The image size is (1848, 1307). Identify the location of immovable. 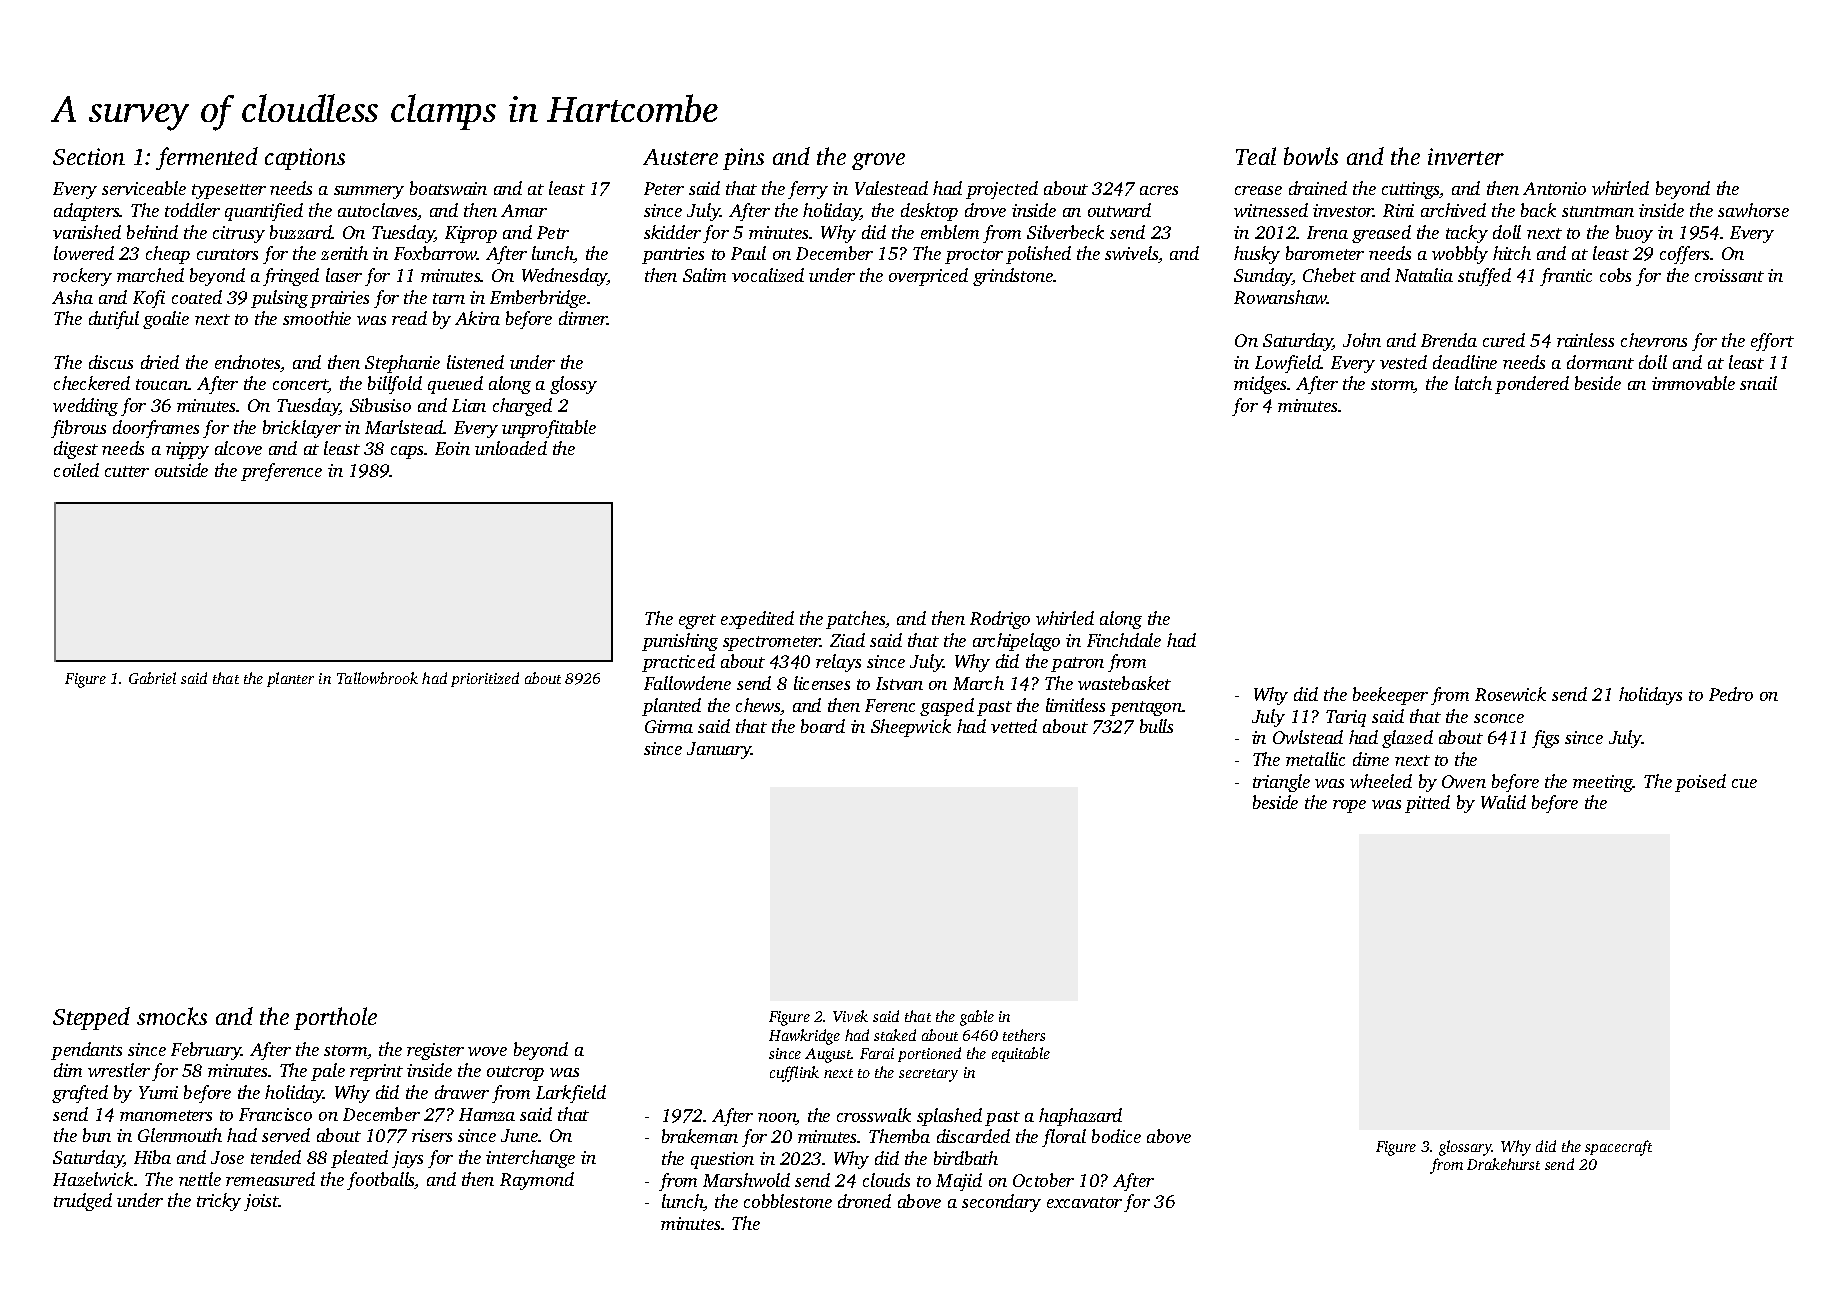
(1693, 383).
